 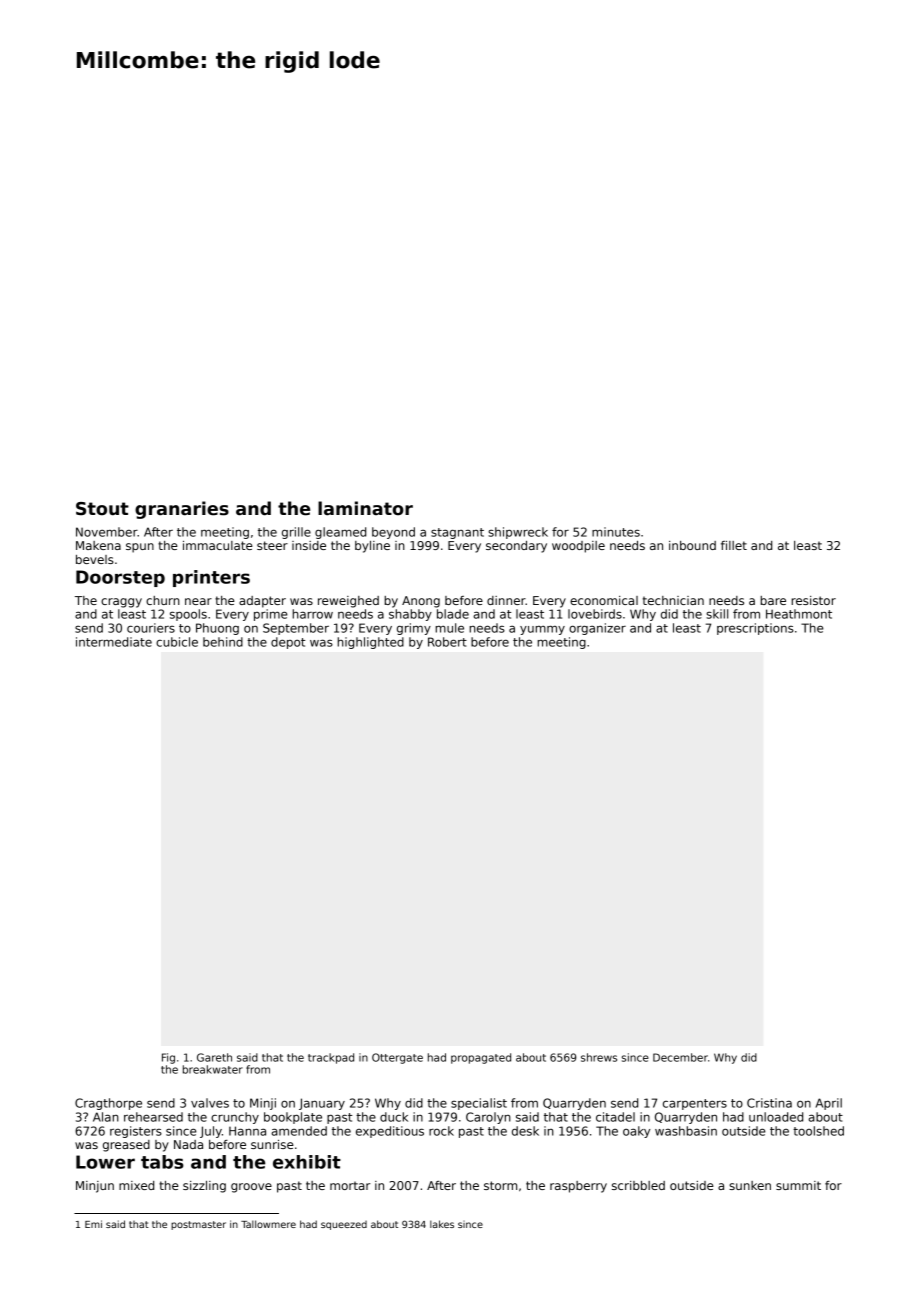 I want to click on Emi, so click(x=93, y=1224).
